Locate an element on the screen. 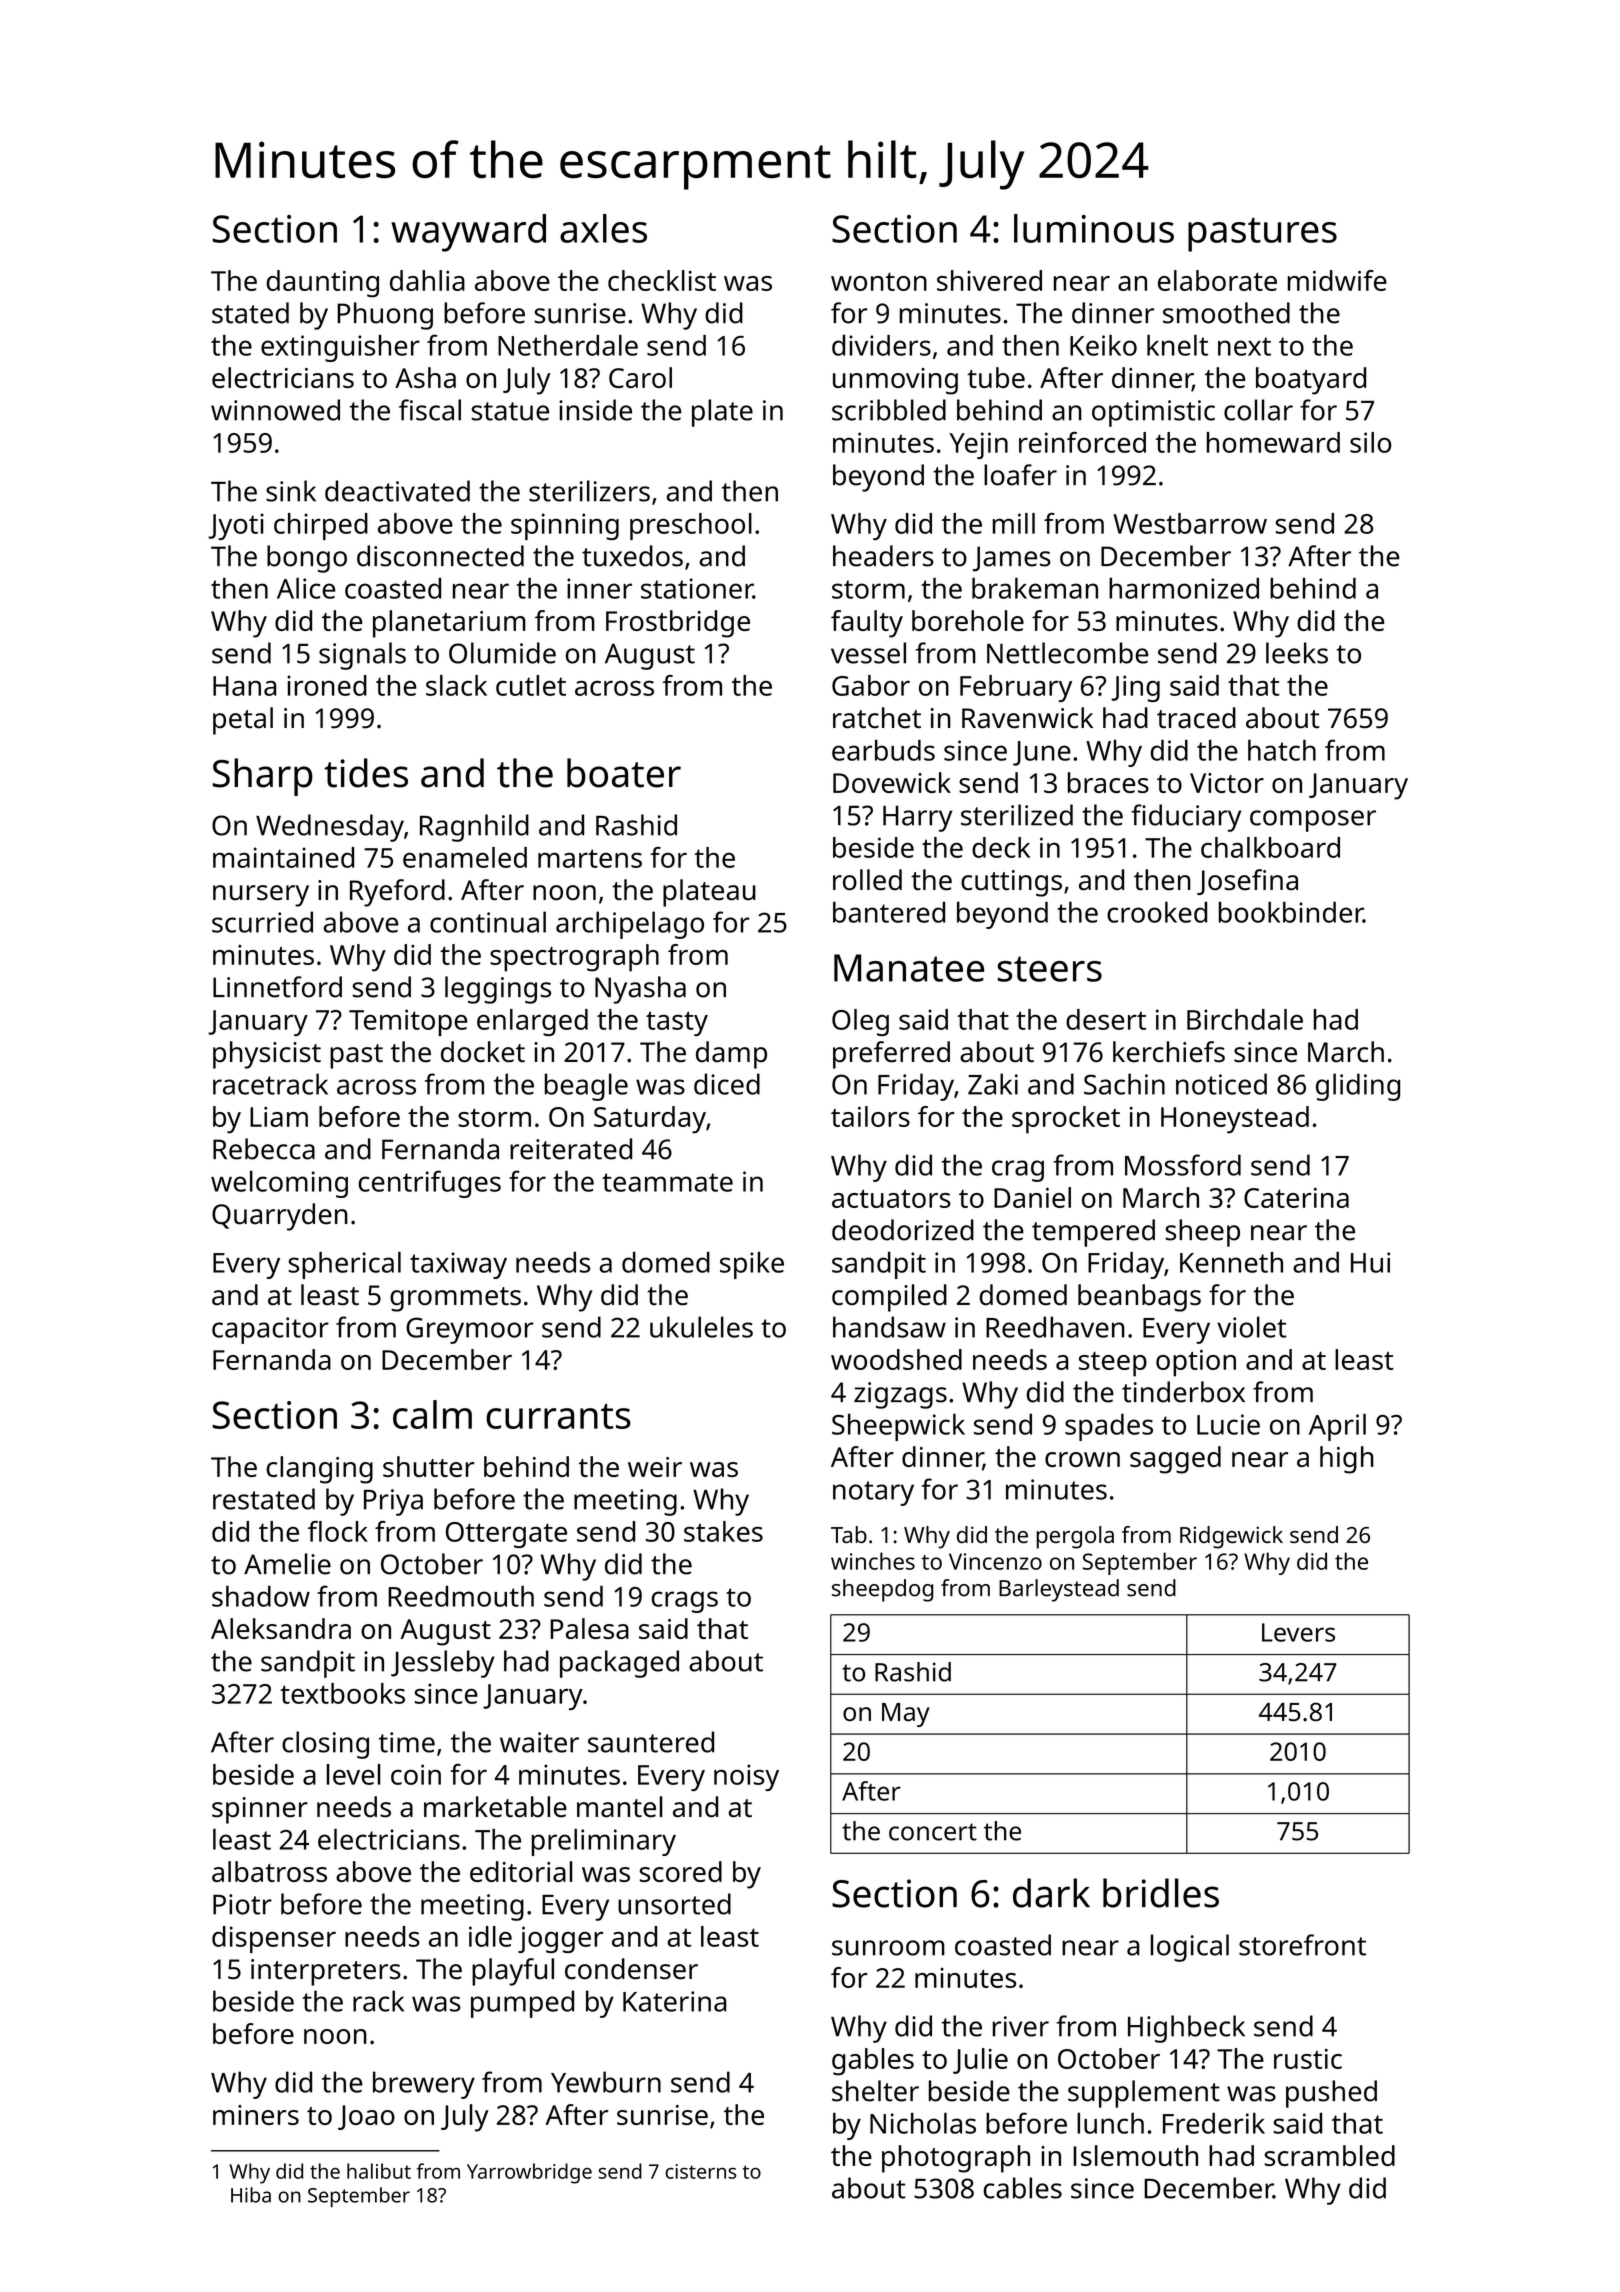 The width and height of the screenshot is (1620, 2292). axles is located at coordinates (603, 228).
